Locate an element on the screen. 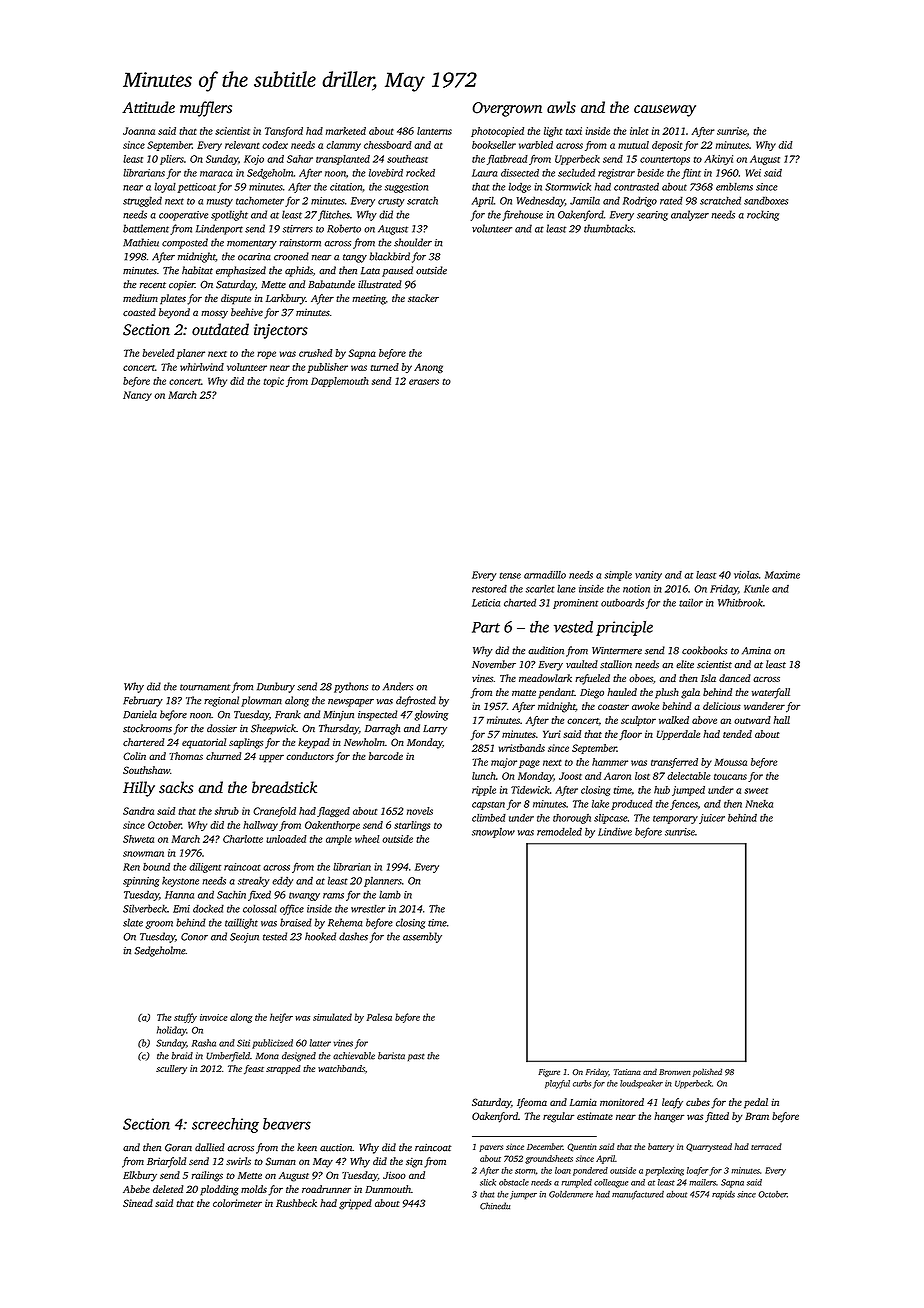  Sinead is located at coordinates (138, 1203).
